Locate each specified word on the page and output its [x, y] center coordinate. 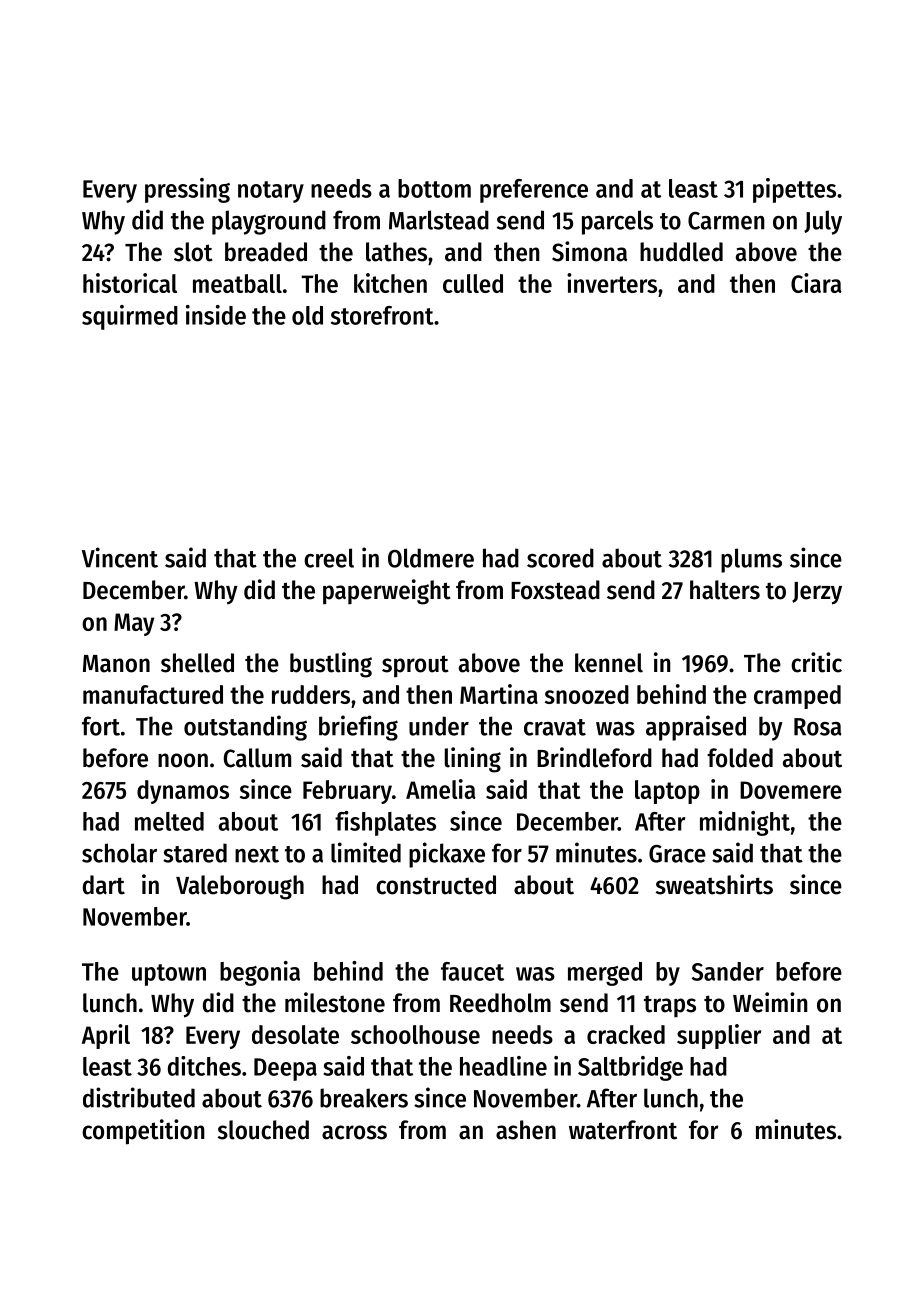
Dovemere [791, 790]
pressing [187, 190]
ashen [526, 1130]
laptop [667, 792]
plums [751, 560]
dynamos [183, 792]
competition [143, 1132]
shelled [197, 663]
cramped [797, 697]
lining [473, 760]
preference [534, 191]
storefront [382, 315]
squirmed [130, 317]
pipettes [794, 190]
